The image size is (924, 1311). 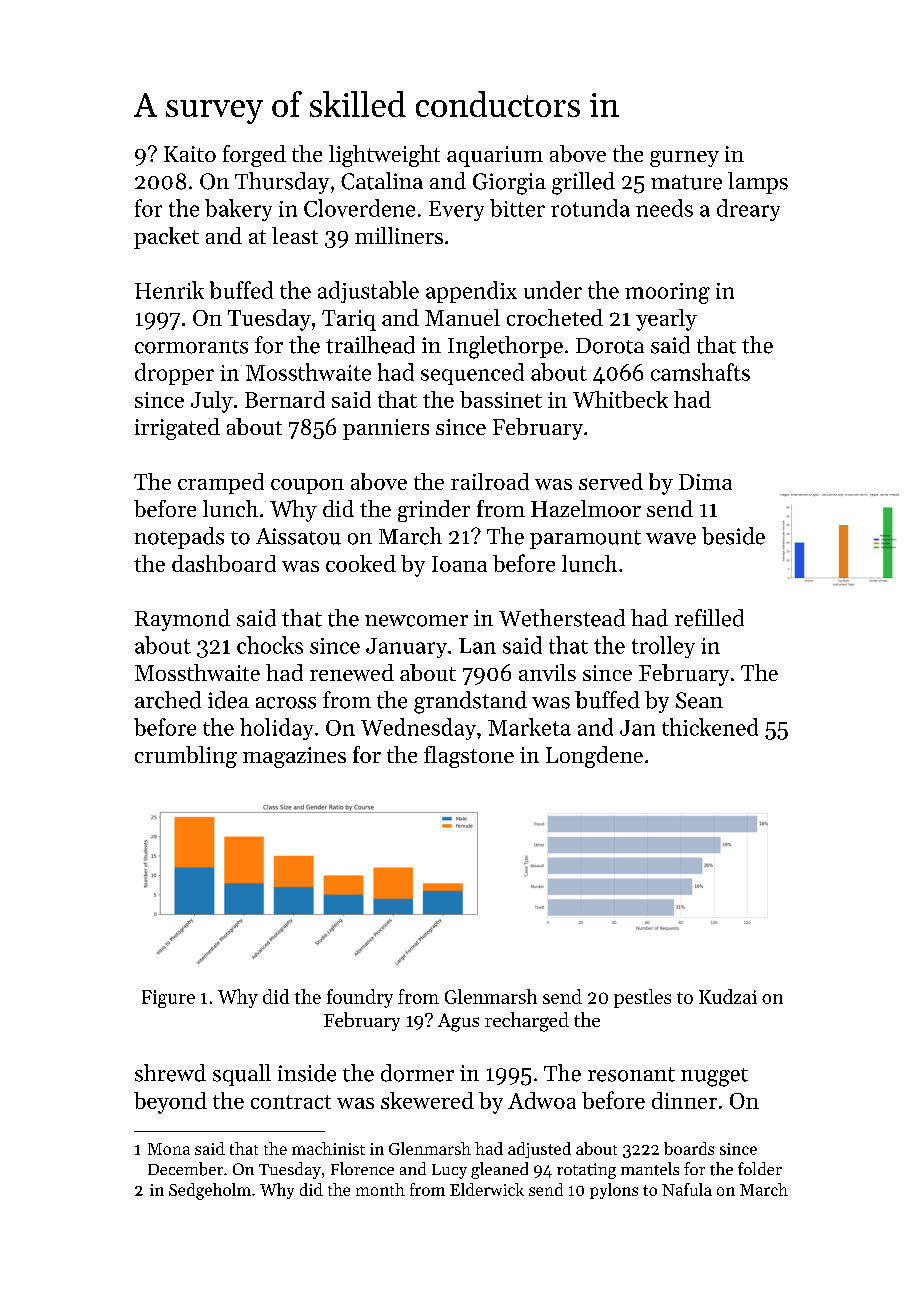 What do you see at coordinates (186, 757) in the document?
I see `crumbling` at bounding box center [186, 757].
